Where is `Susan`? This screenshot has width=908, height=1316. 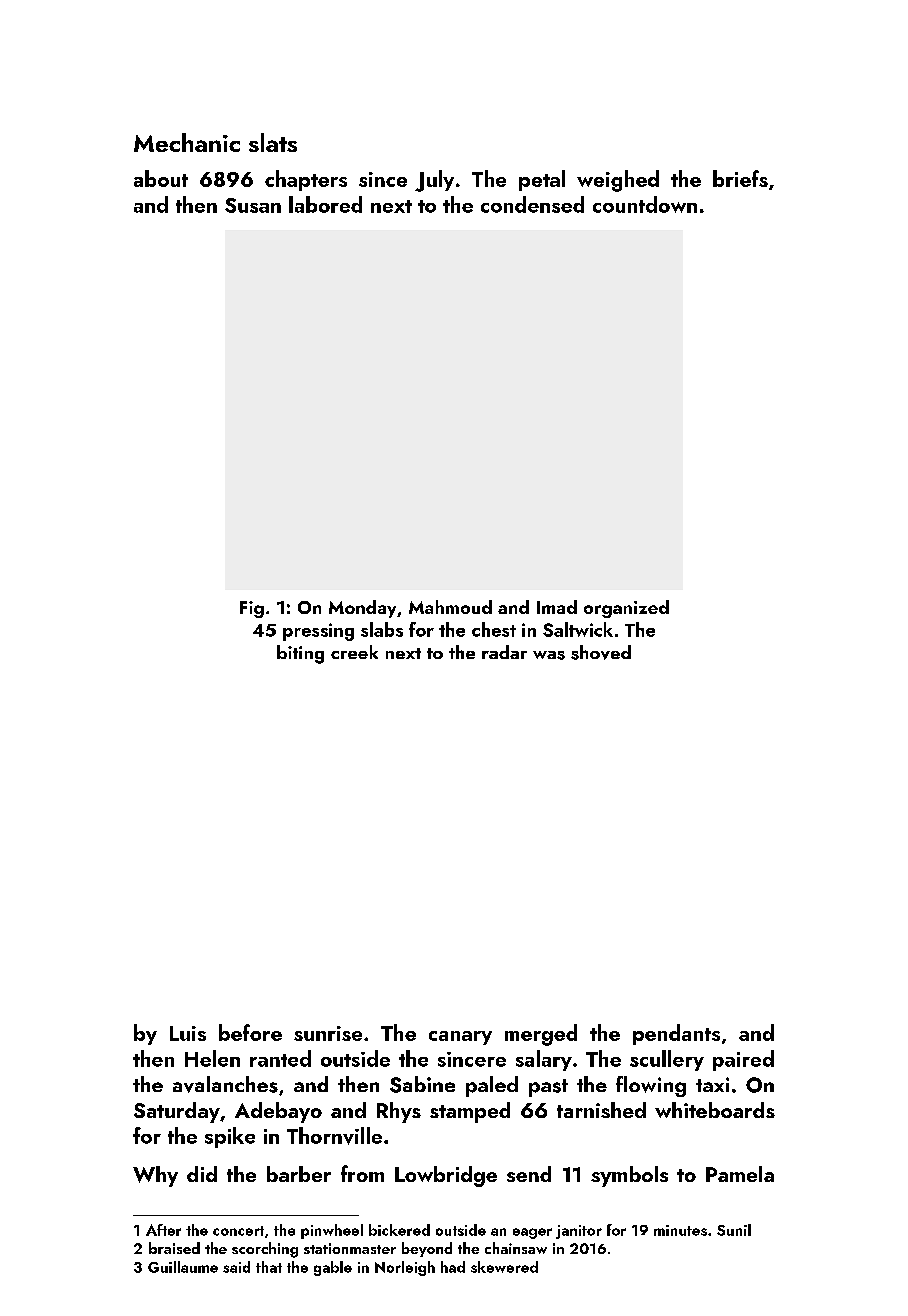 Susan is located at coordinates (253, 205).
